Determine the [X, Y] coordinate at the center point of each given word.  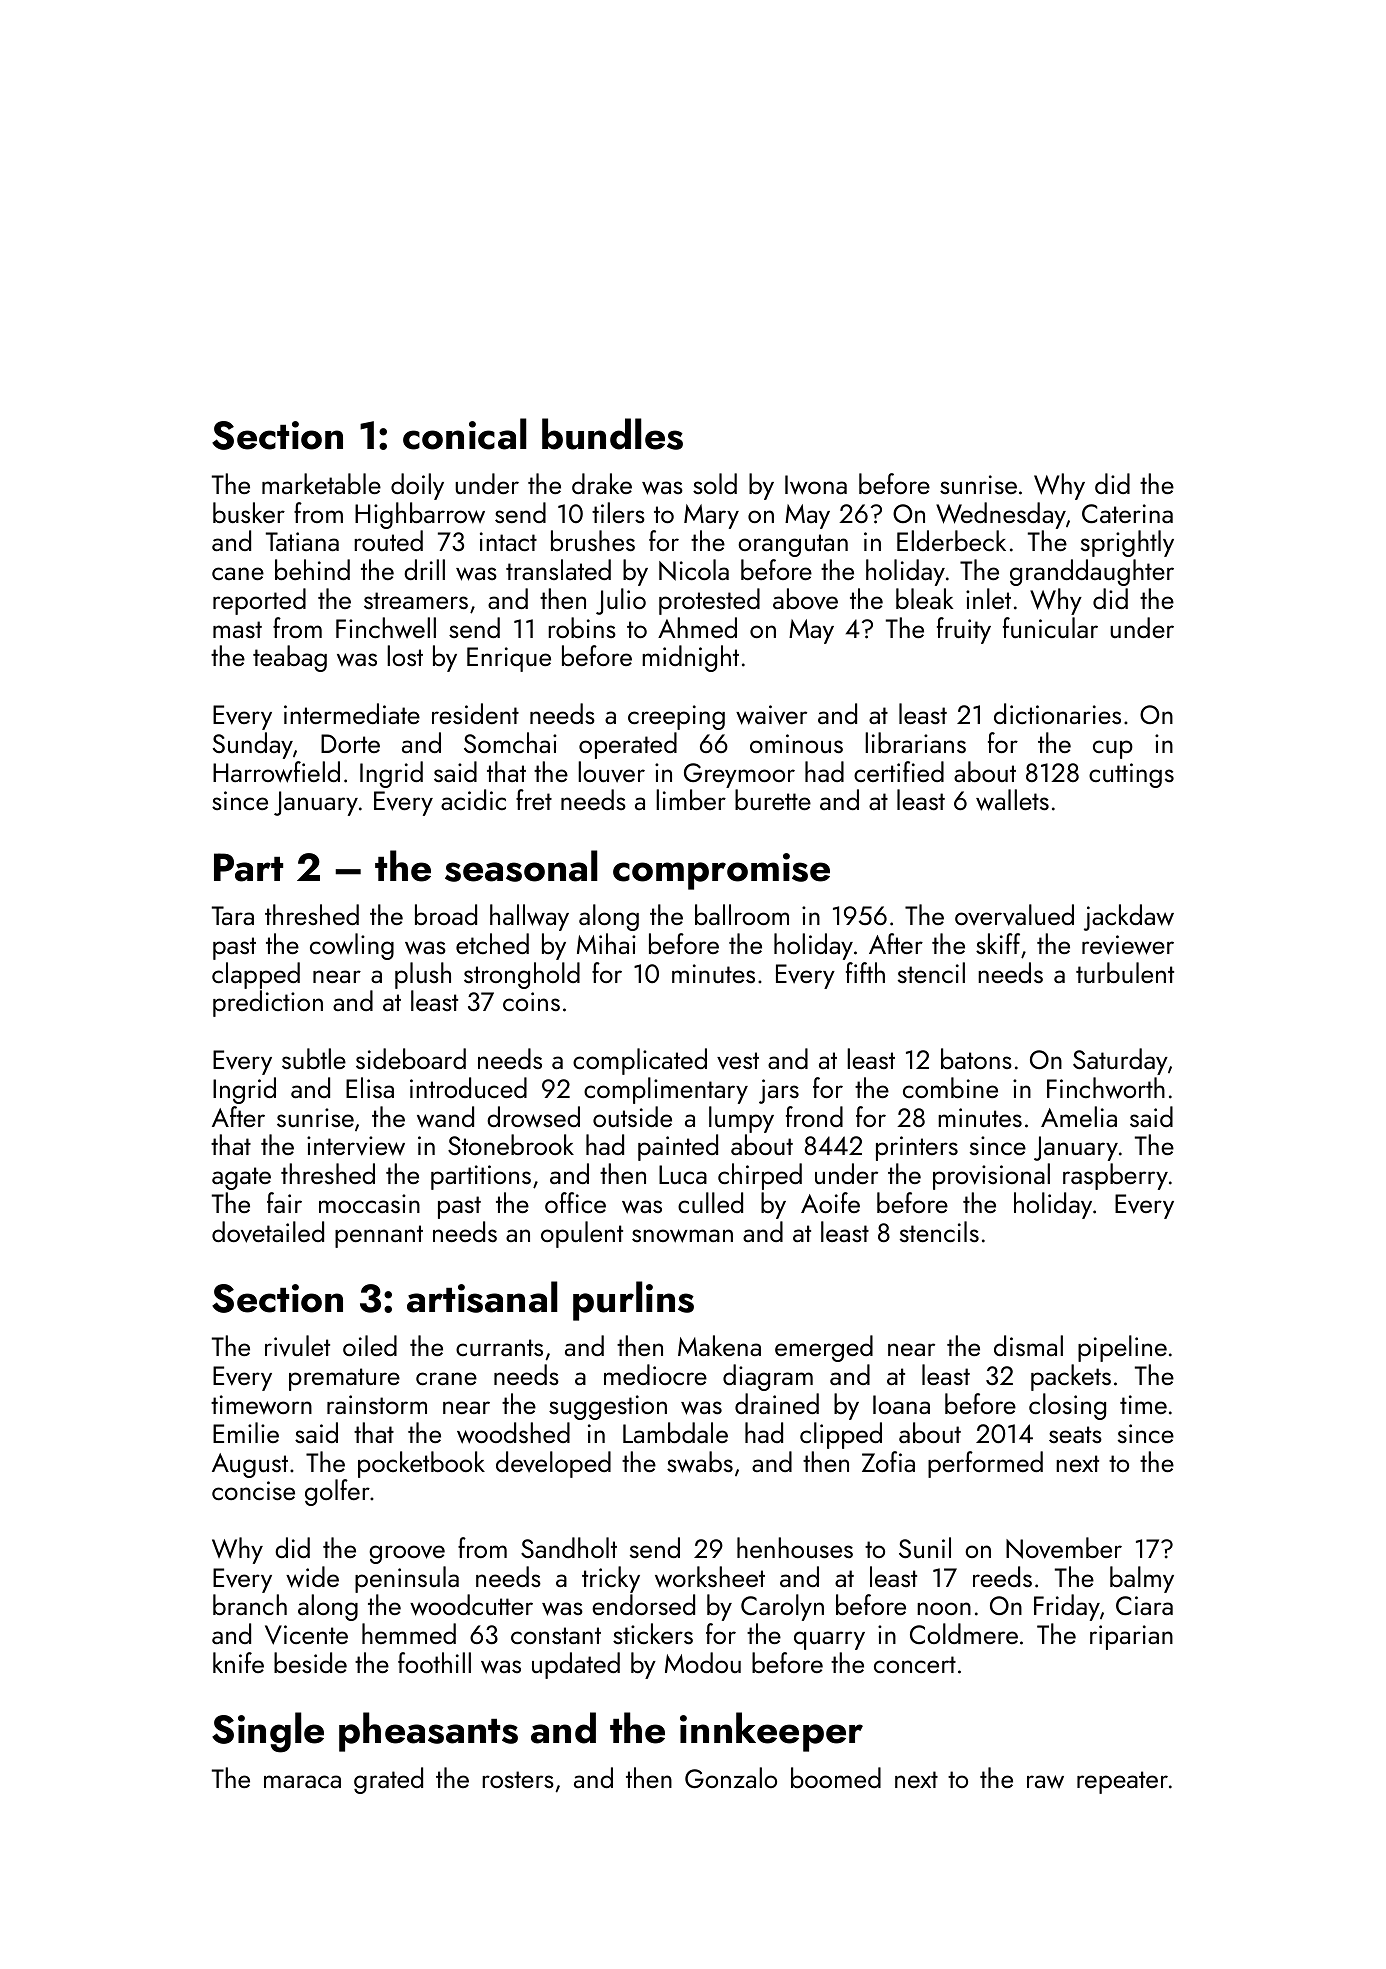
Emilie [246, 1432]
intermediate [352, 713]
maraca [302, 1781]
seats [1075, 1434]
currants [499, 1347]
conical [465, 434]
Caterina [1127, 513]
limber [691, 799]
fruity [964, 630]
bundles [612, 434]
